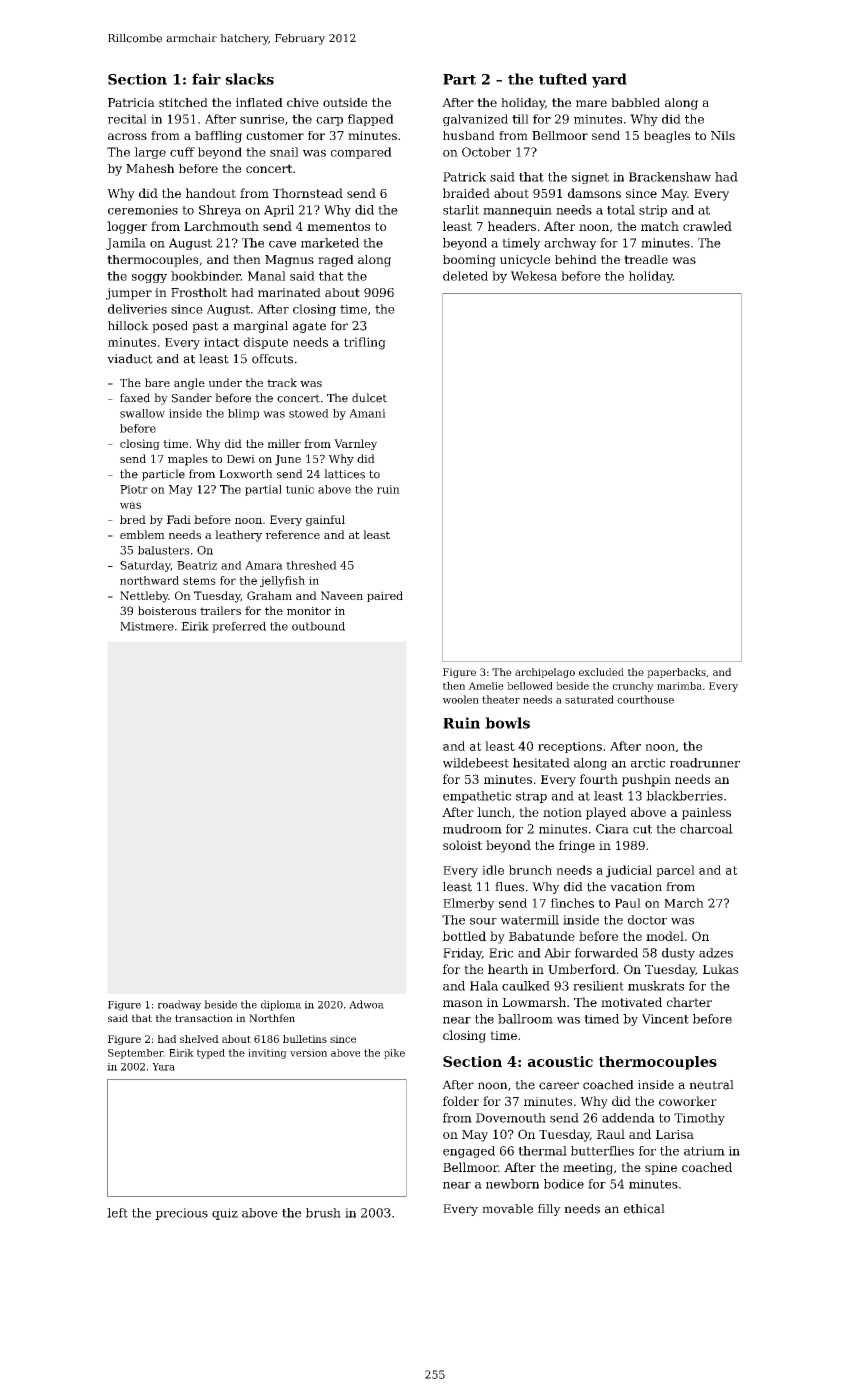  I want to click on Patricia, so click(131, 102).
